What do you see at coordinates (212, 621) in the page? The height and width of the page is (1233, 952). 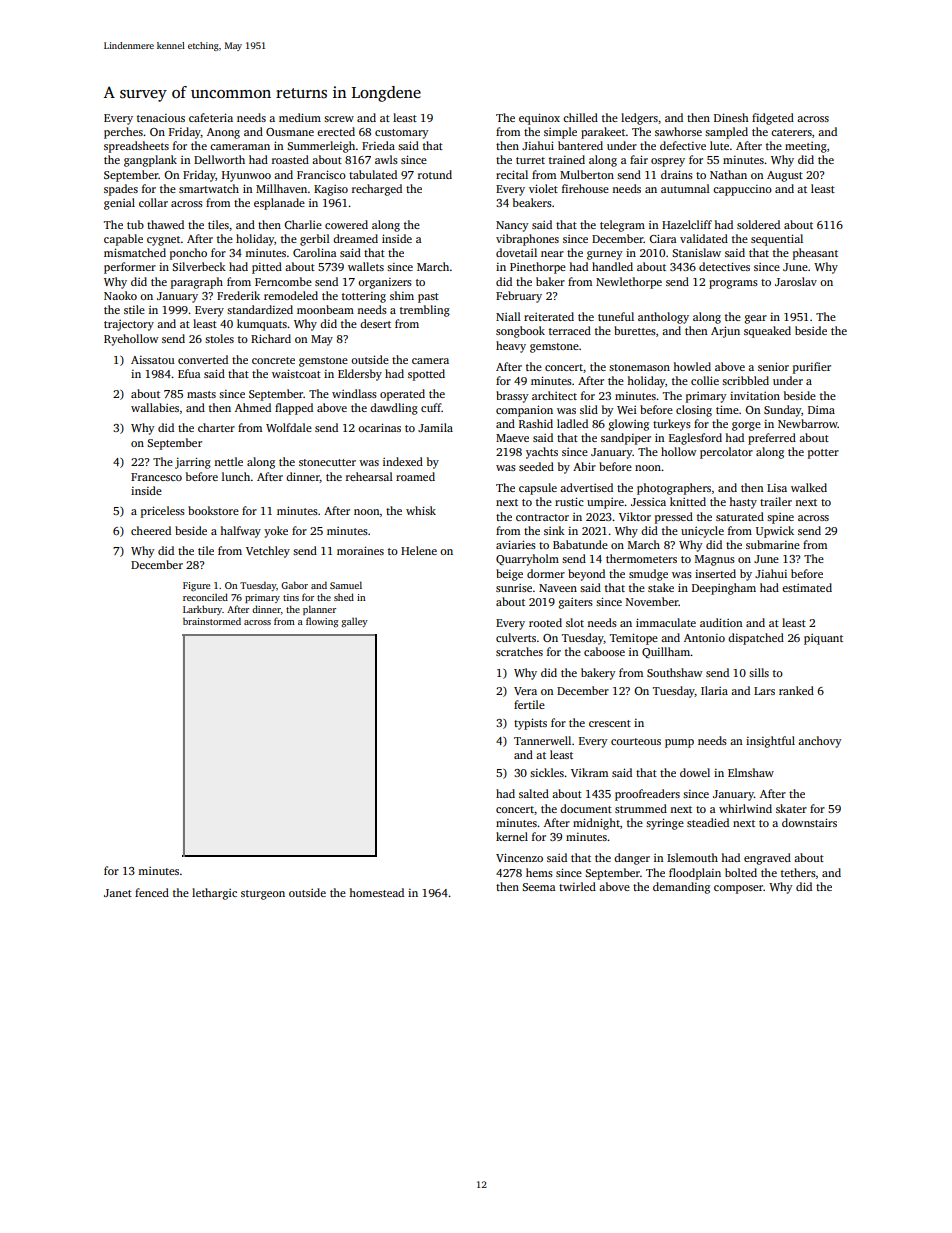 I see `brainstormed` at bounding box center [212, 621].
